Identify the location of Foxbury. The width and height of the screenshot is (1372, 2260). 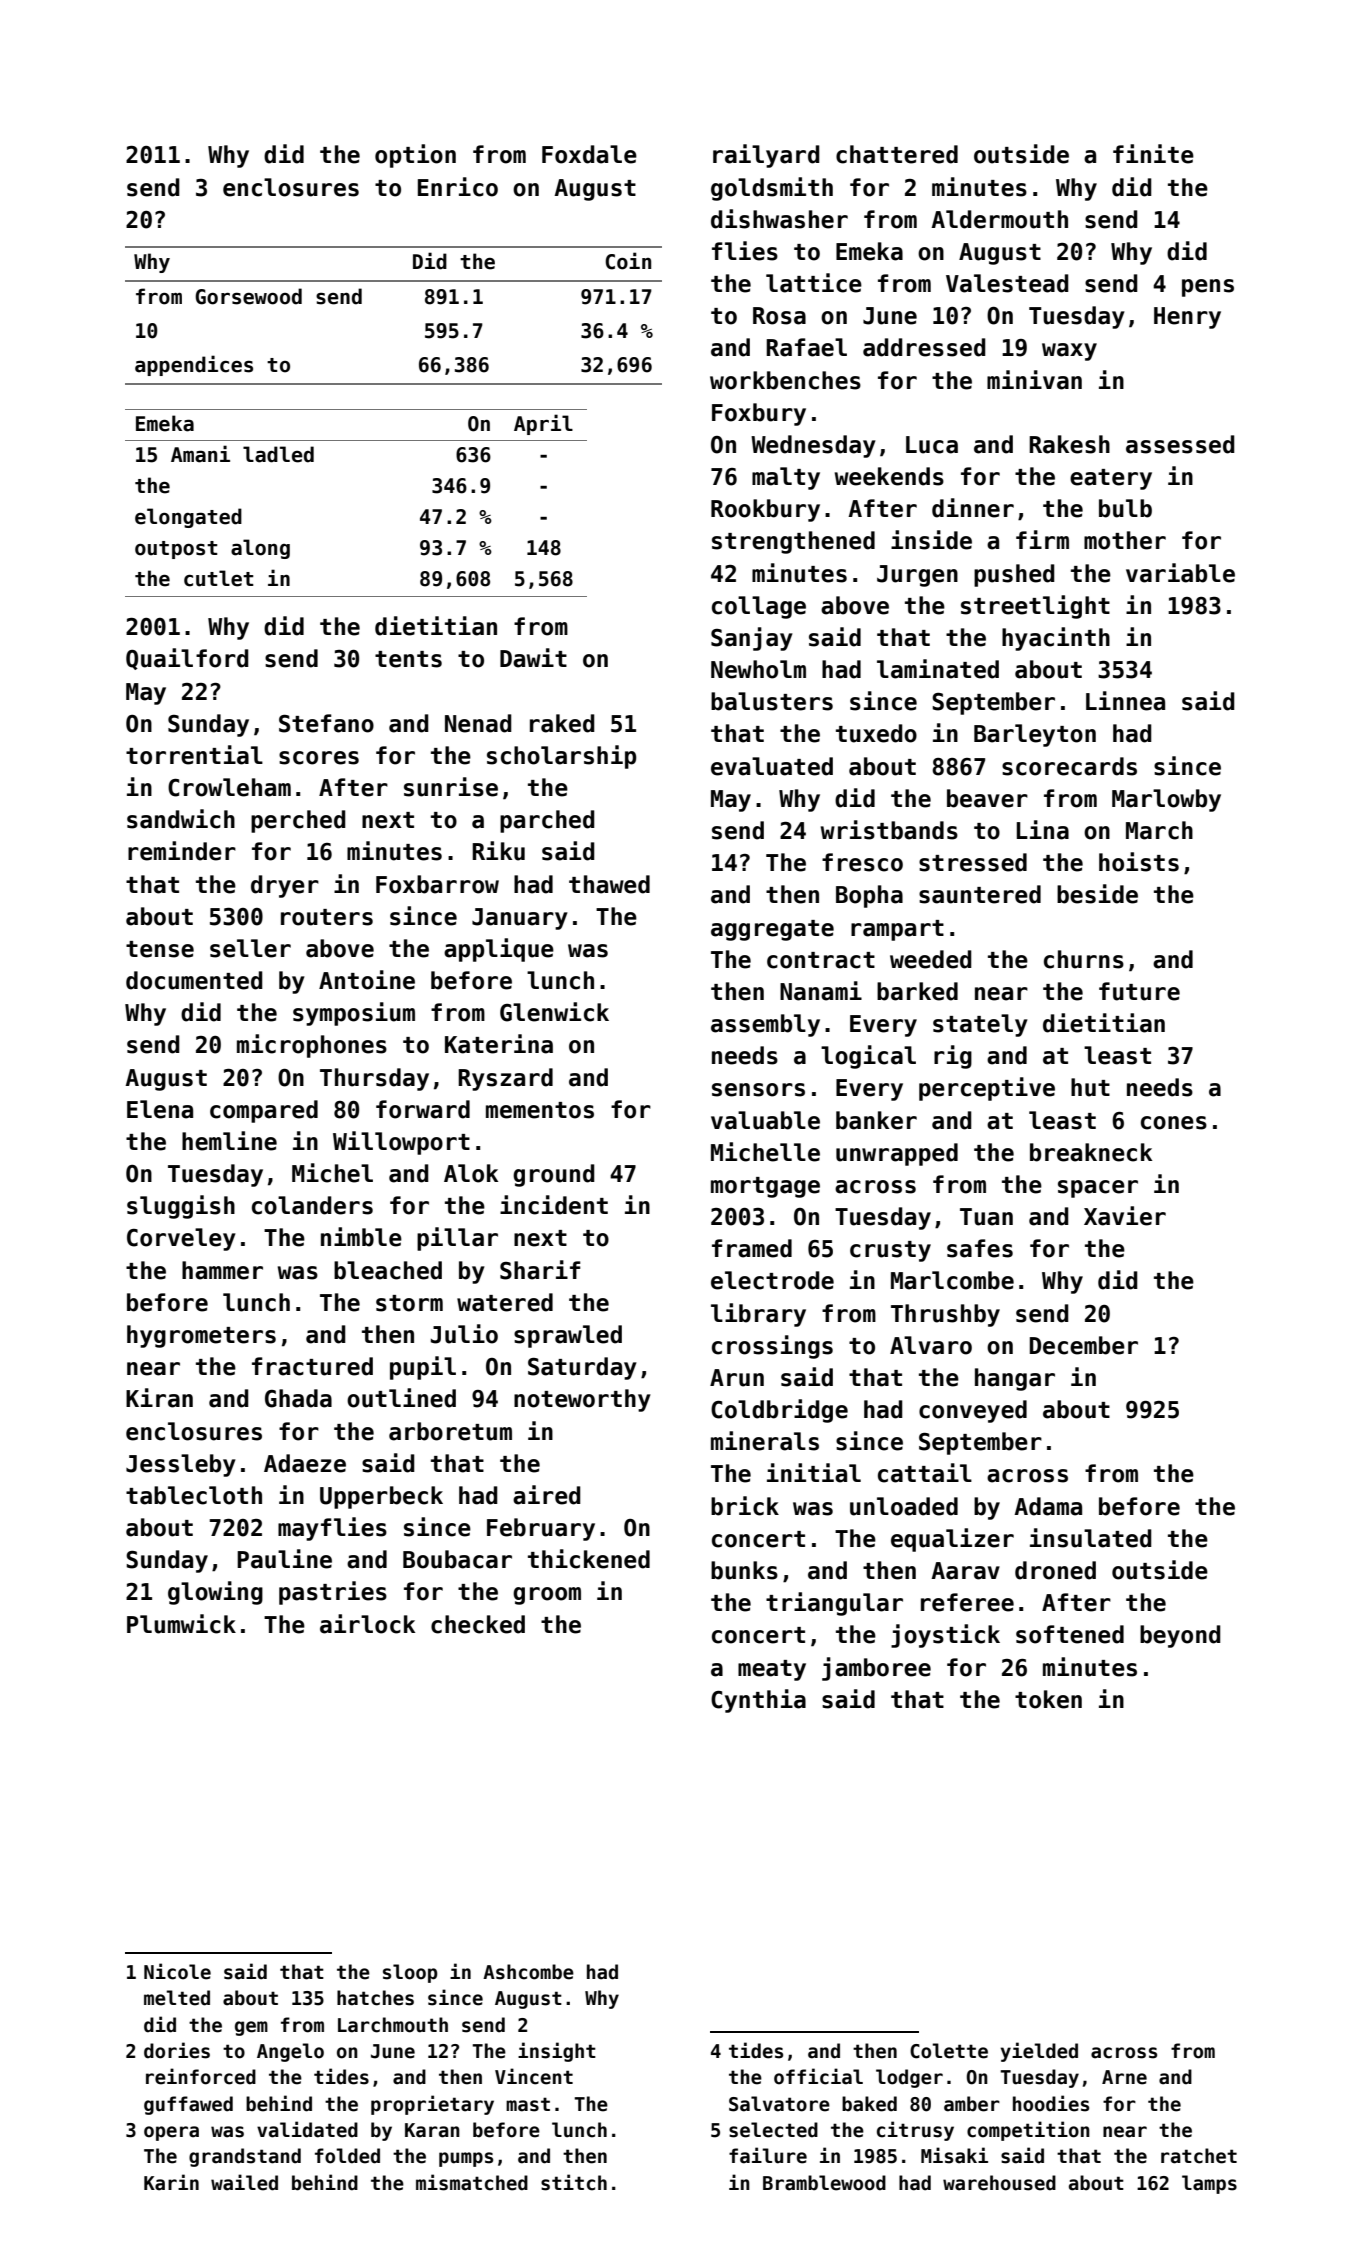
(759, 414).
